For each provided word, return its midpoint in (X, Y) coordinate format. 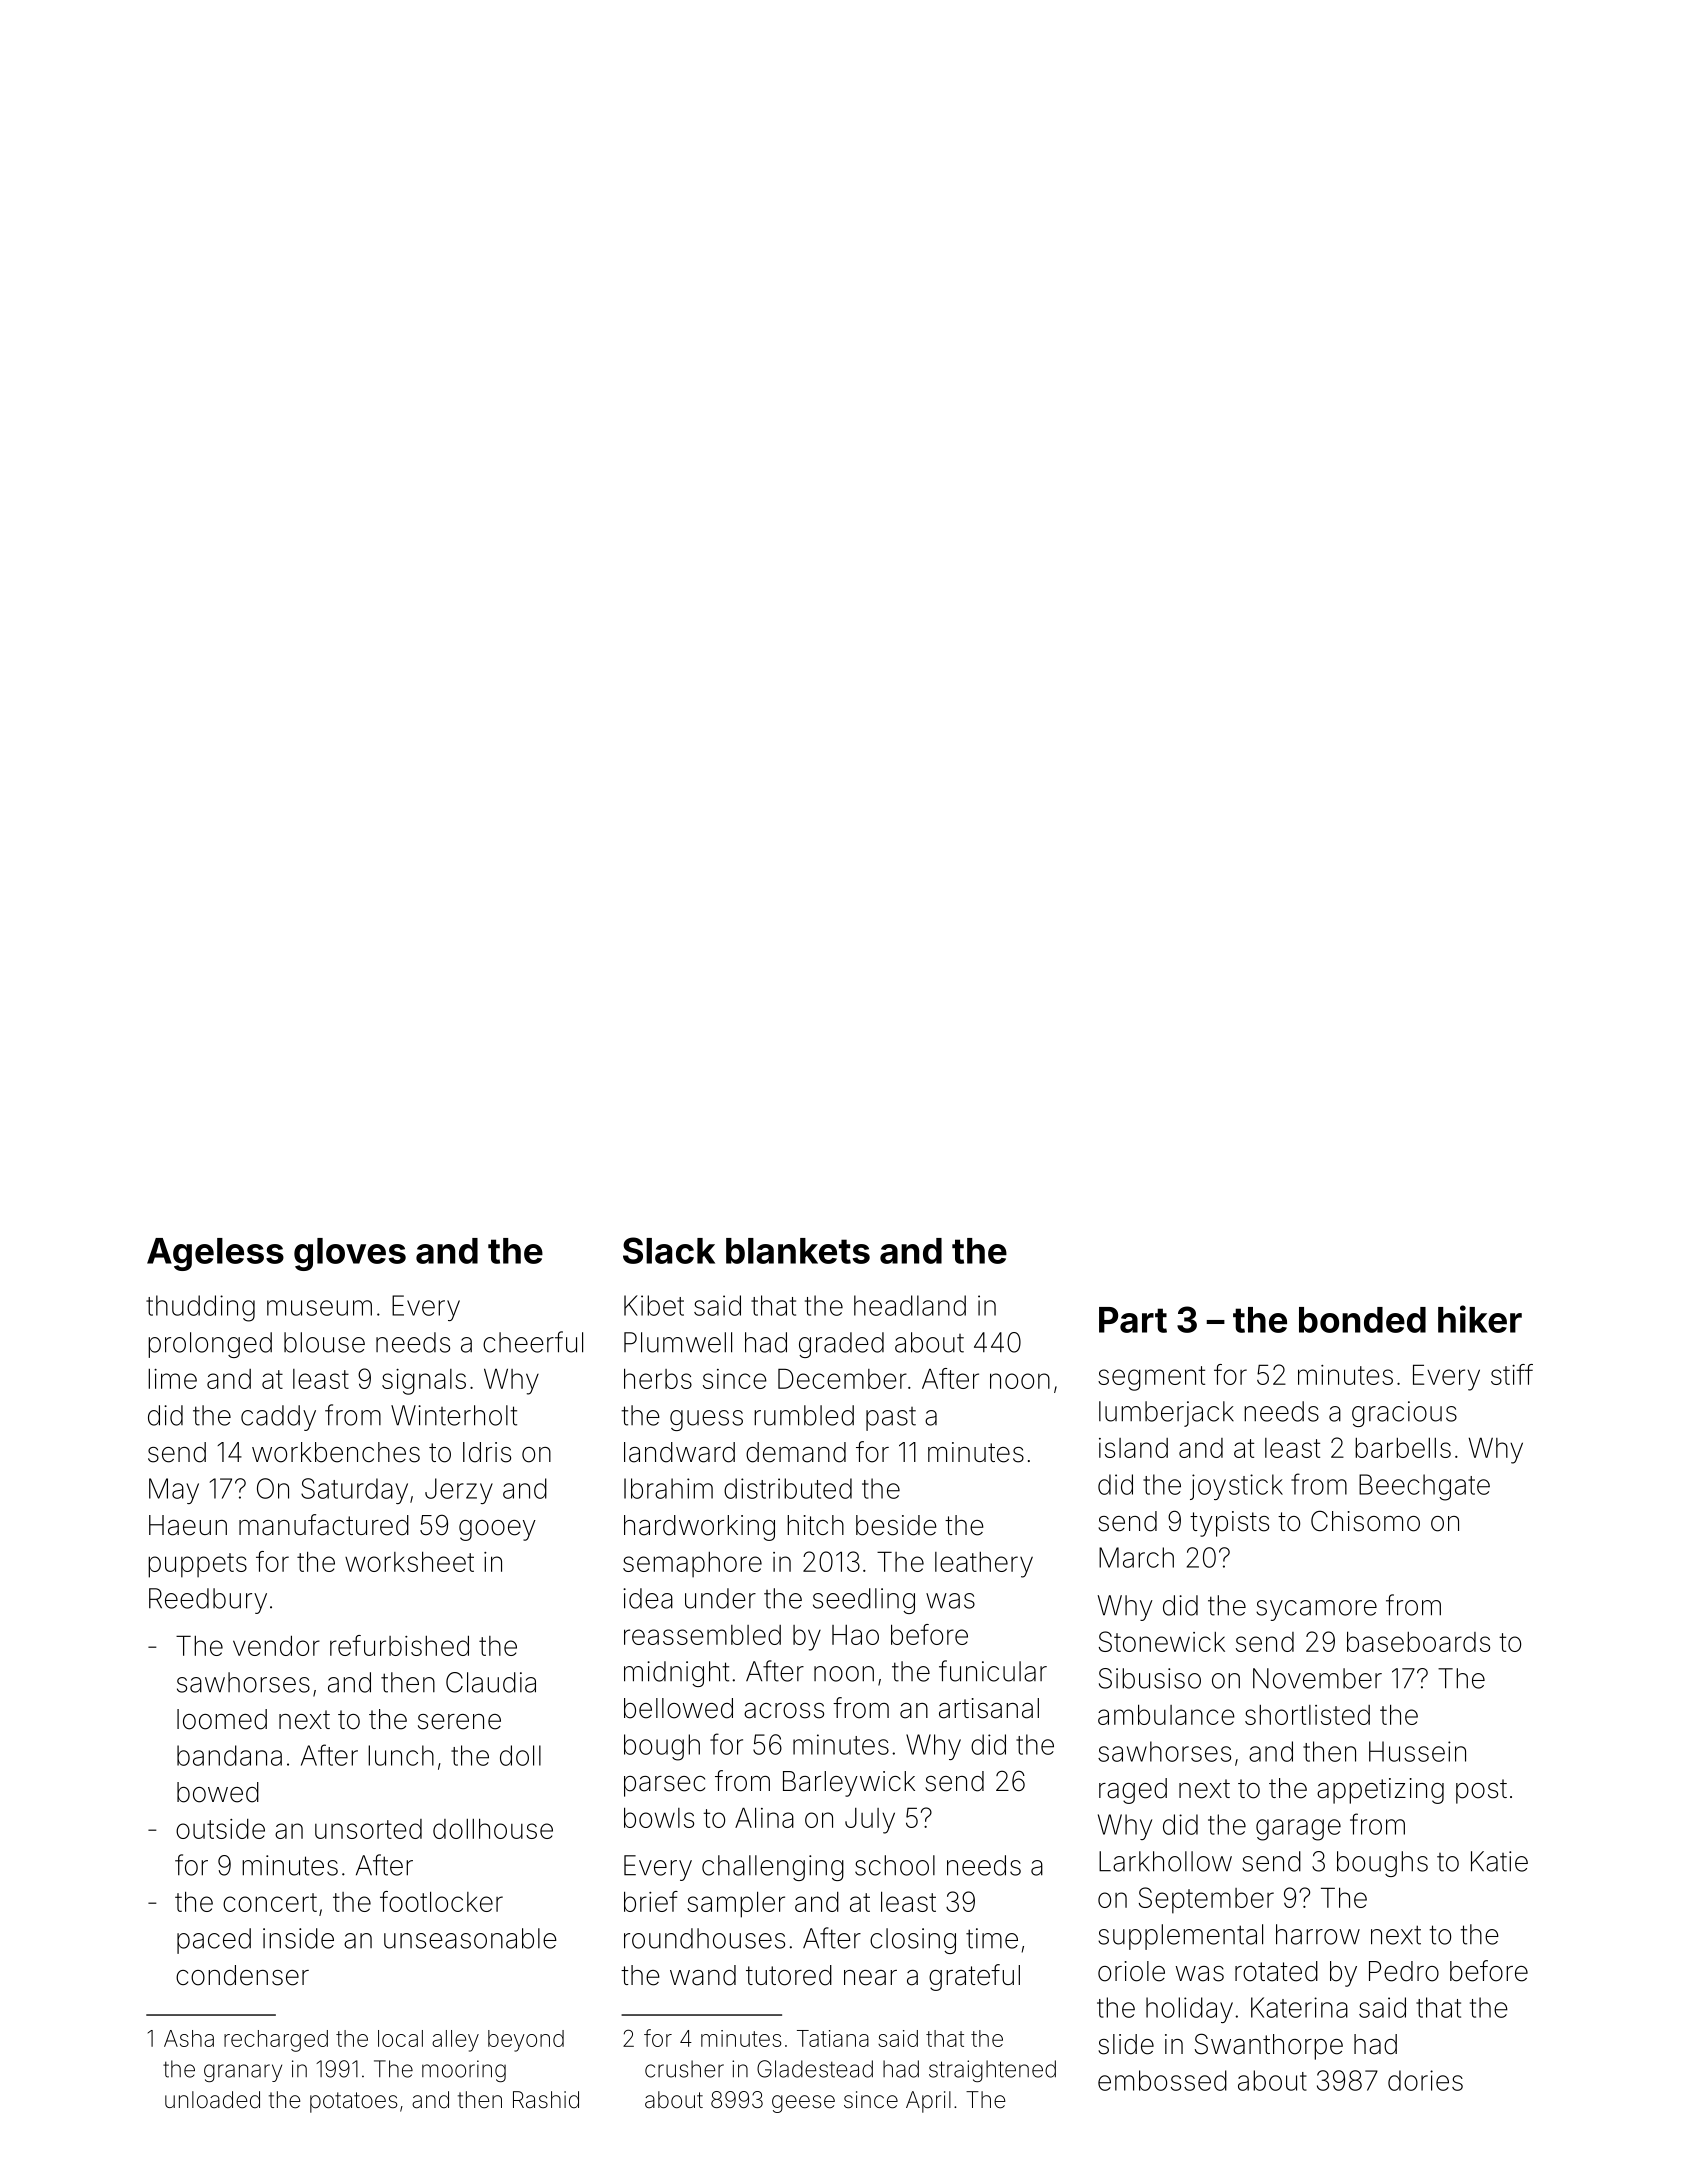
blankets (798, 1251)
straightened (992, 2071)
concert (270, 1902)
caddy (278, 1418)
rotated (1276, 1971)
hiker (1480, 1319)
